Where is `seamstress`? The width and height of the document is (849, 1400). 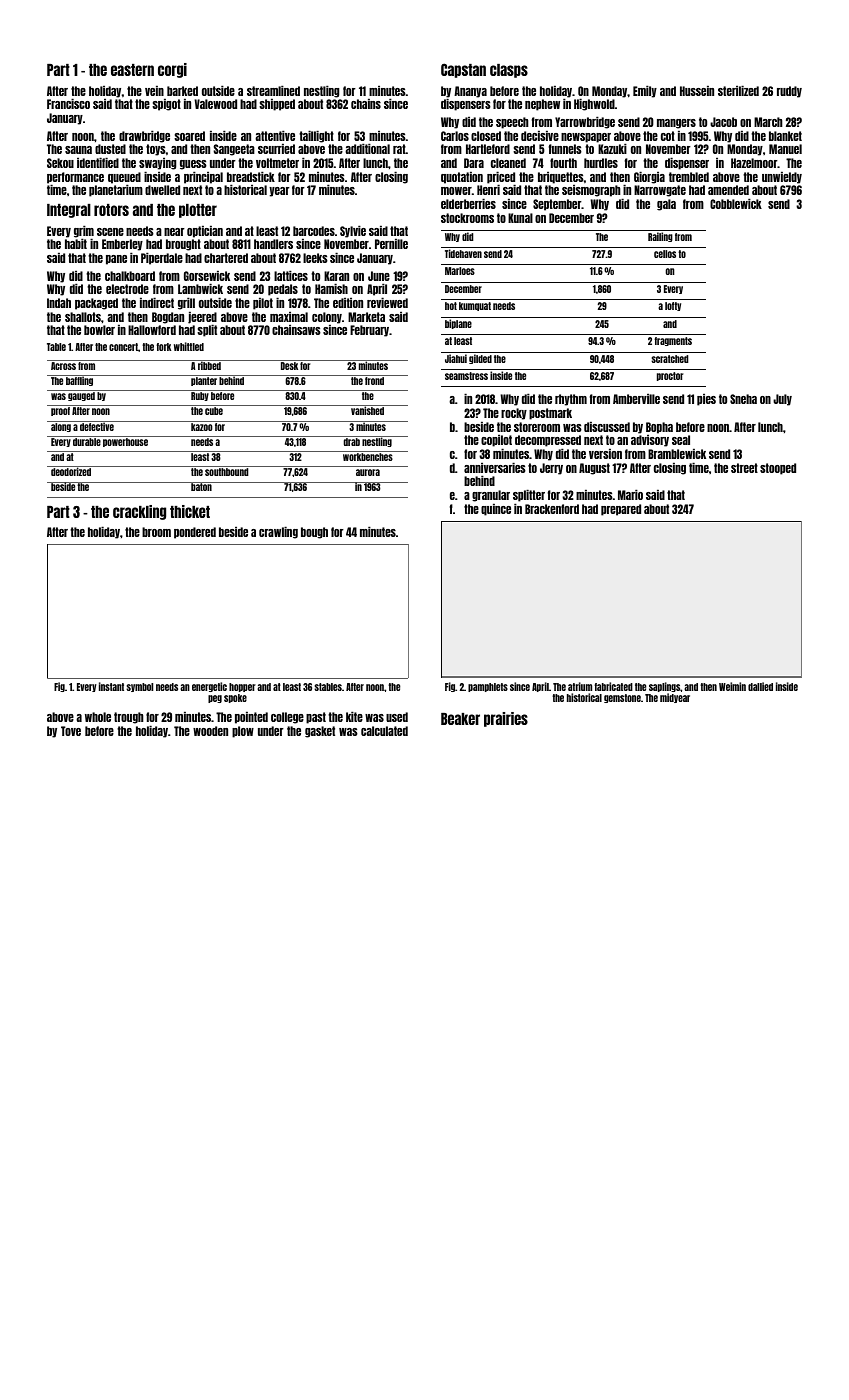
seamstress is located at coordinates (466, 376).
